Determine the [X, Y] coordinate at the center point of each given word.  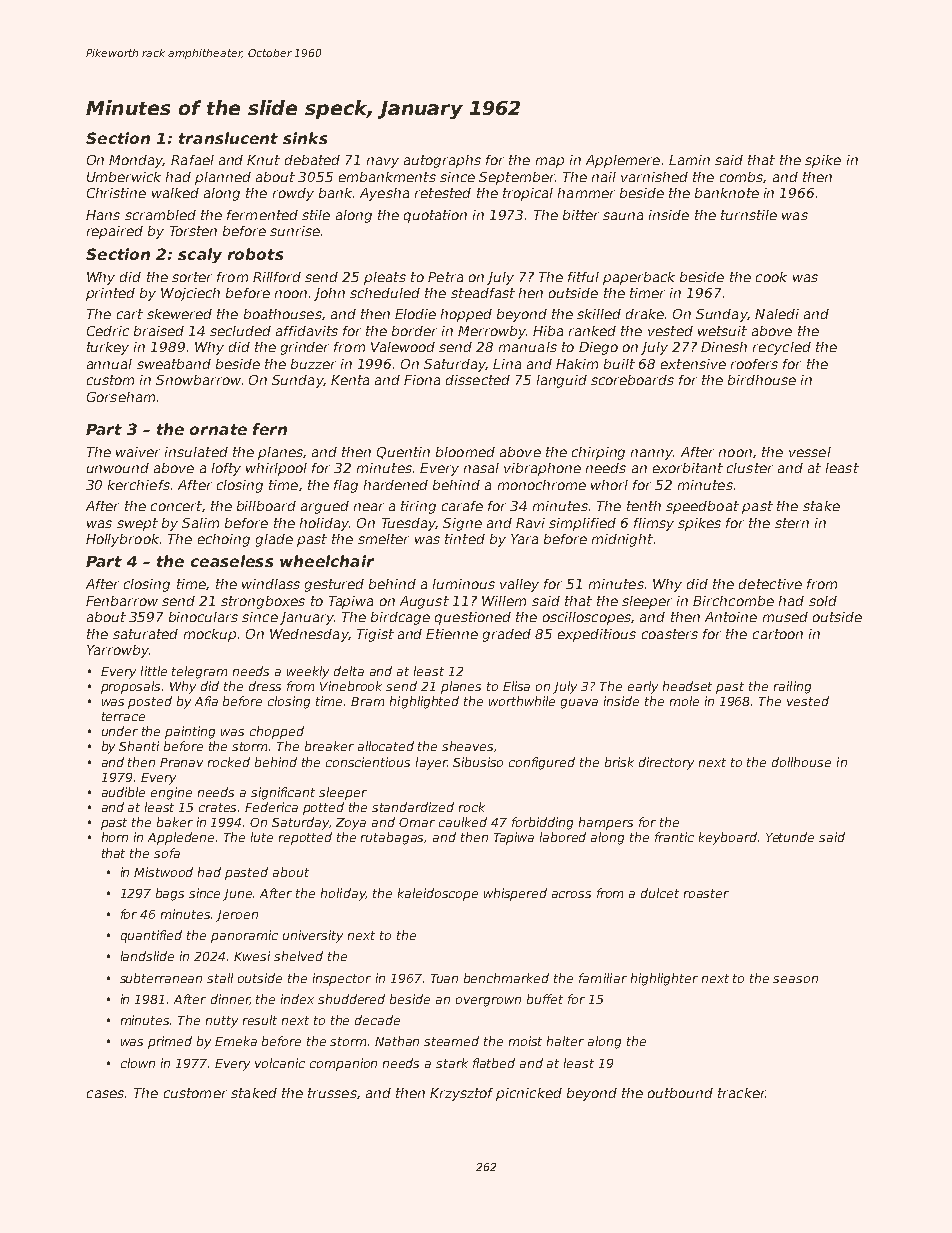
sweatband [174, 364]
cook [771, 277]
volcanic [280, 1063]
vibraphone [542, 469]
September [517, 178]
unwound [118, 468]
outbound [680, 1093]
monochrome [542, 485]
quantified [151, 936]
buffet [545, 999]
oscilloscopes [587, 618]
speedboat [702, 507]
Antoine [731, 617]
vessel [810, 452]
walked [175, 193]
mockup [210, 635]
